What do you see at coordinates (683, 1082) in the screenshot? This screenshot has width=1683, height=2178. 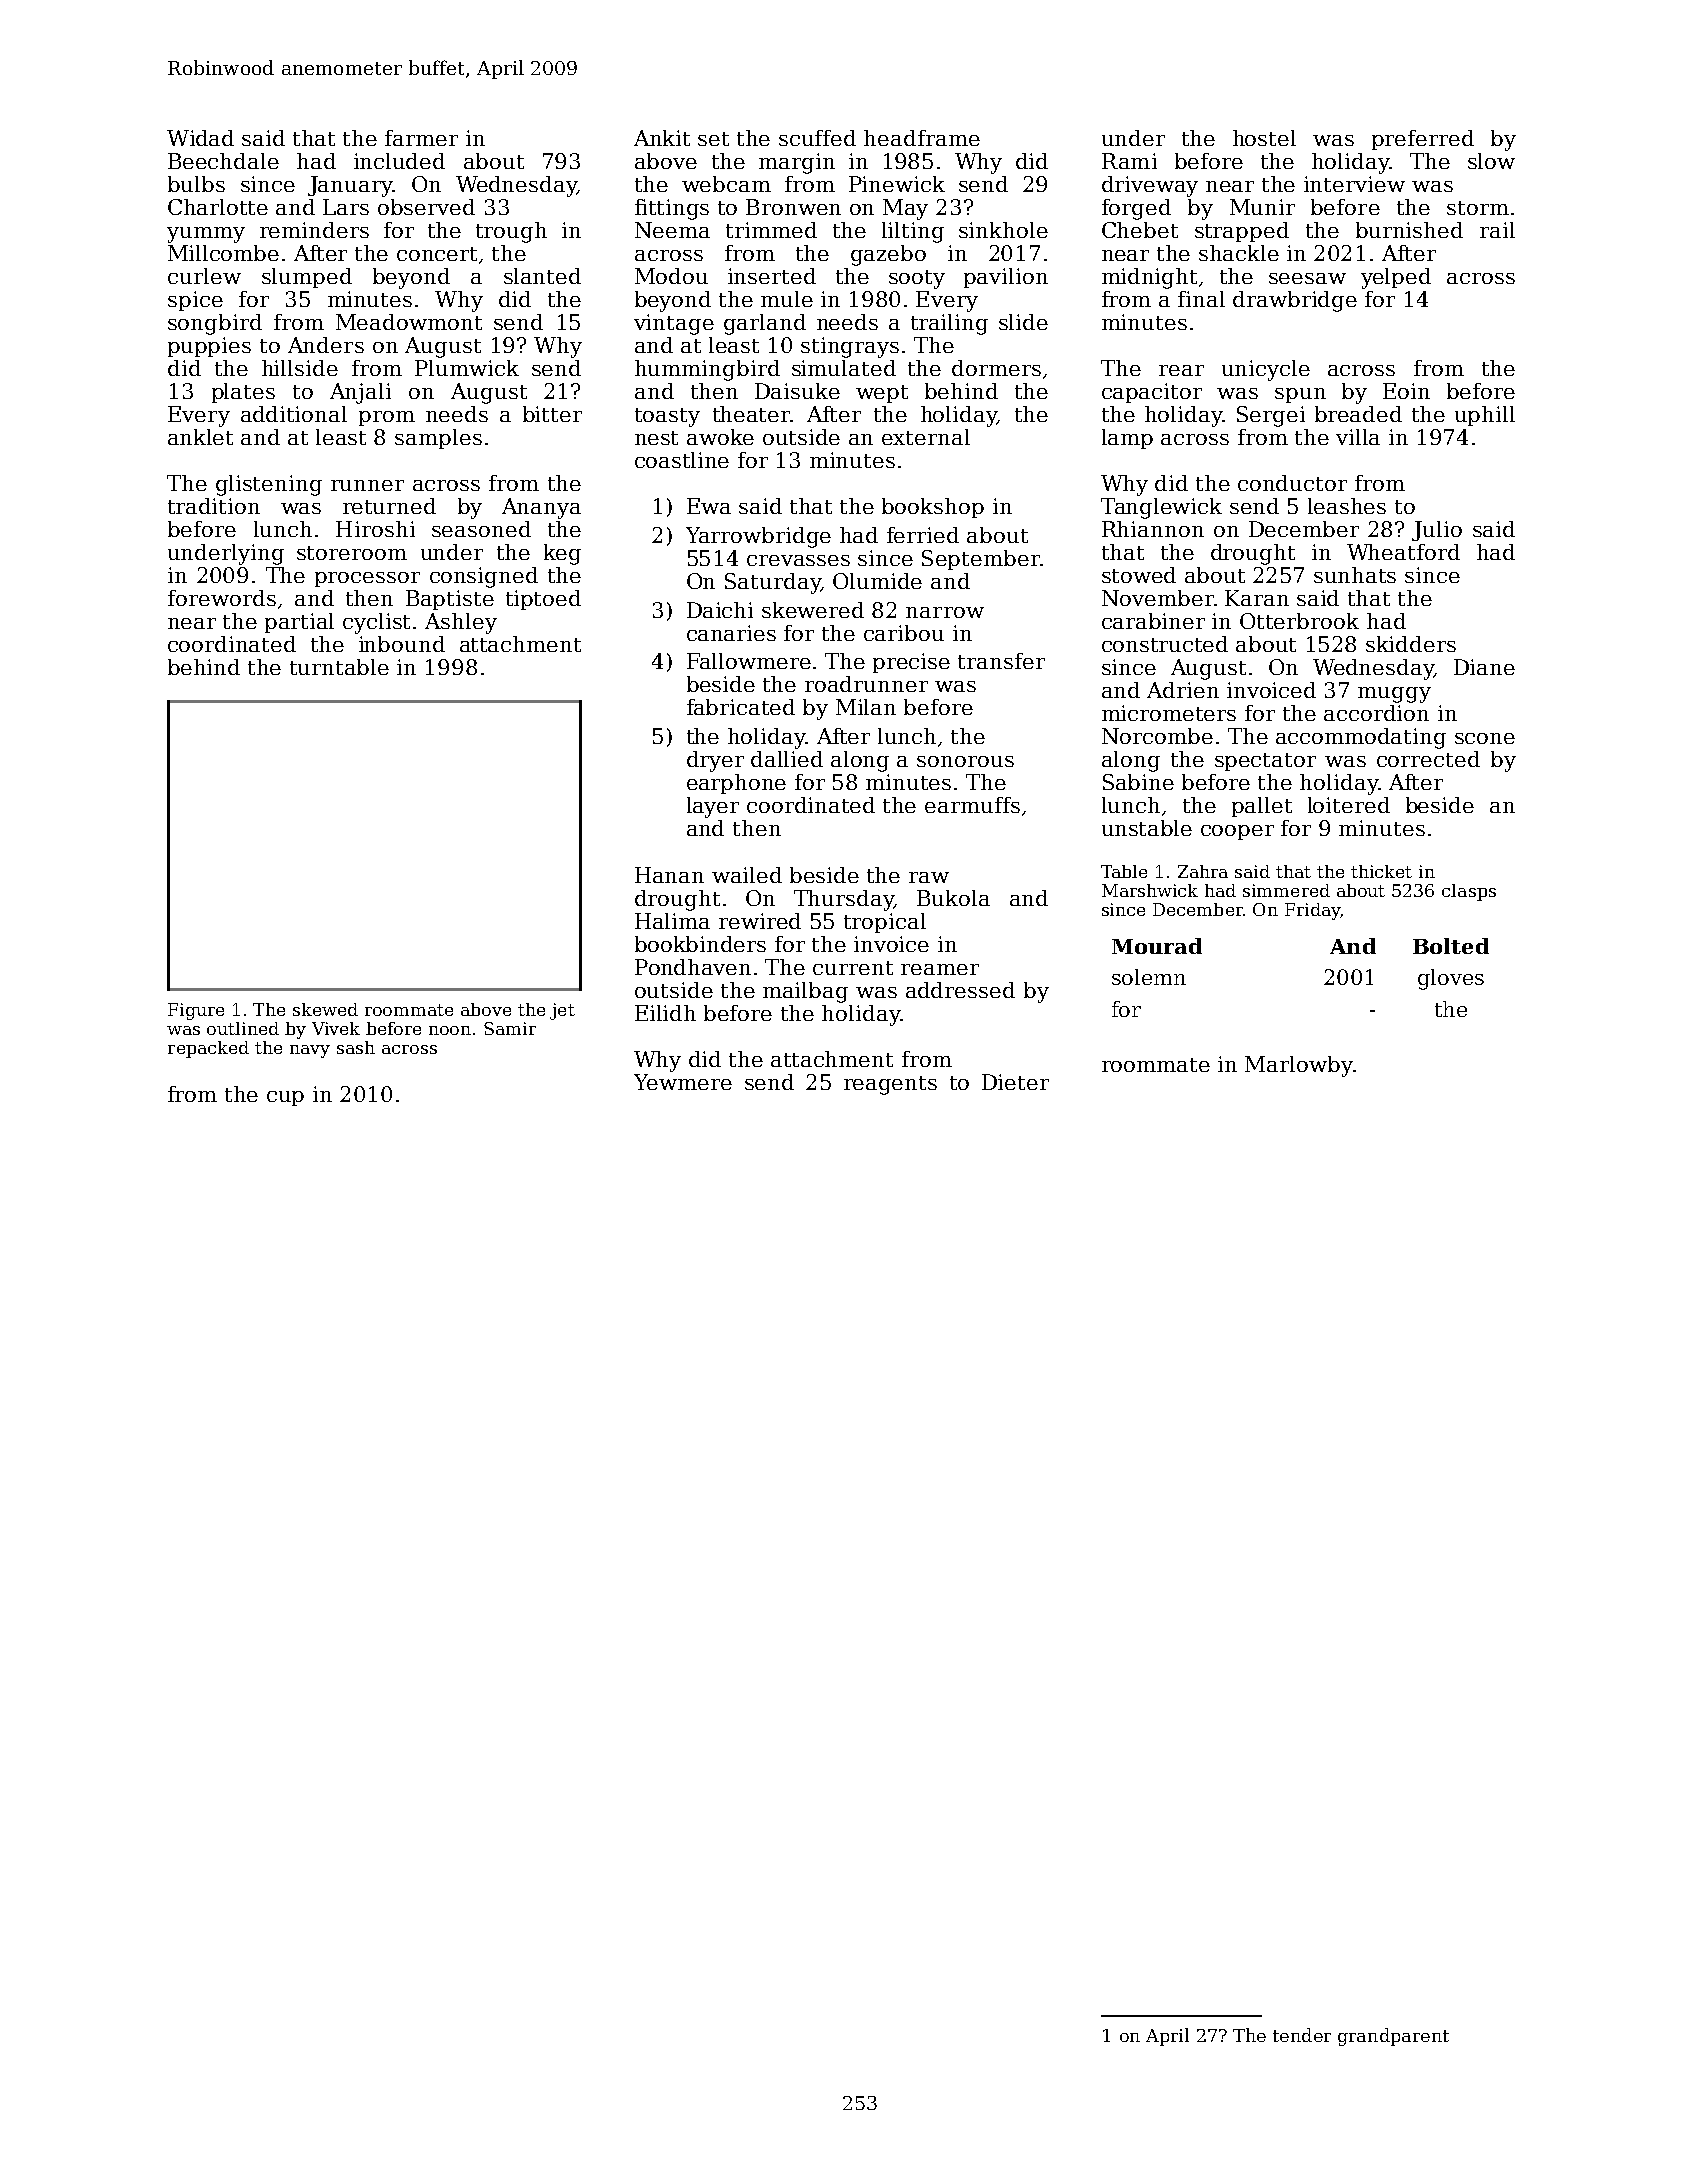 I see `Yewmere` at bounding box center [683, 1082].
